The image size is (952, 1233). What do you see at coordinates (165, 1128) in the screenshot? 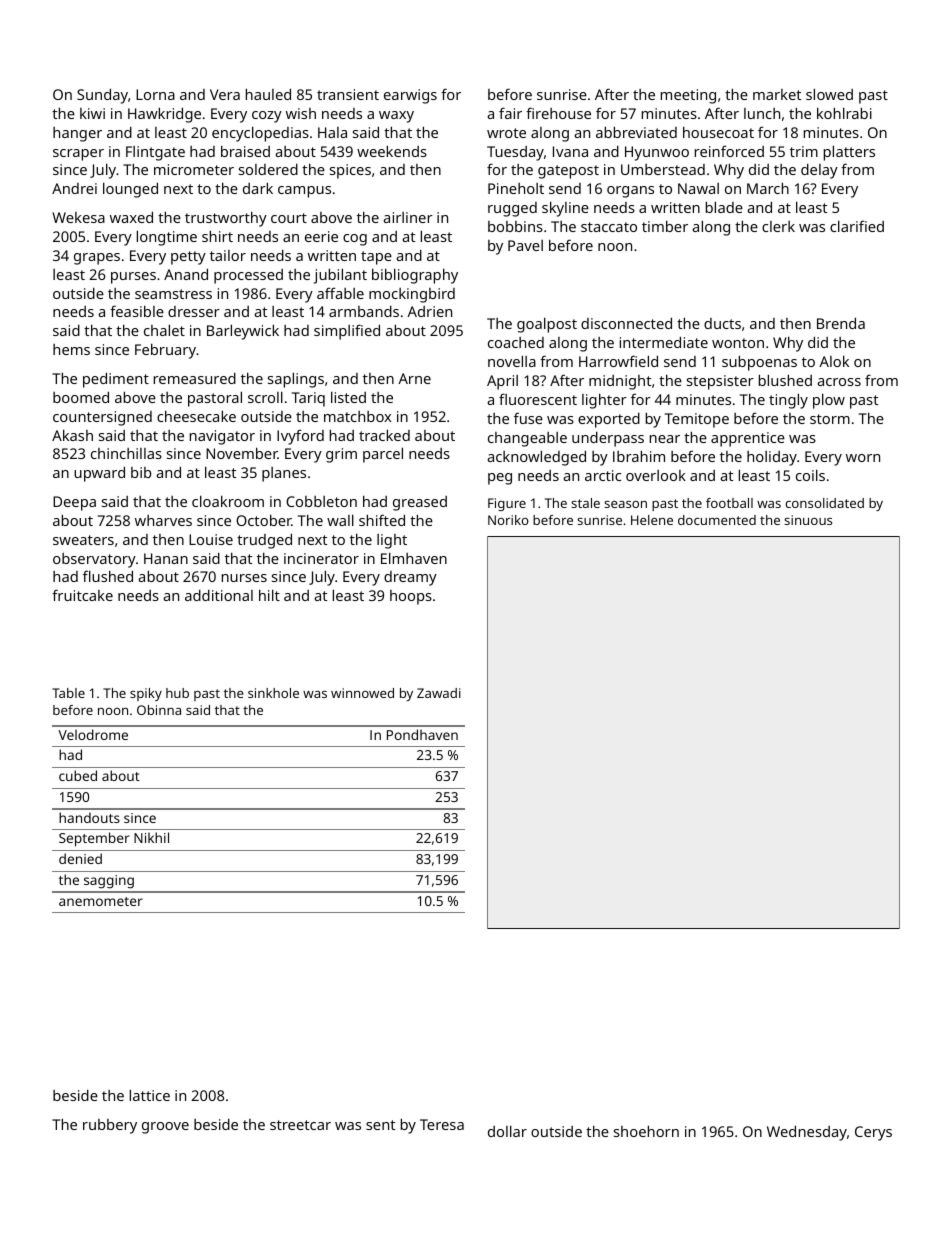
I see `groove` at bounding box center [165, 1128].
